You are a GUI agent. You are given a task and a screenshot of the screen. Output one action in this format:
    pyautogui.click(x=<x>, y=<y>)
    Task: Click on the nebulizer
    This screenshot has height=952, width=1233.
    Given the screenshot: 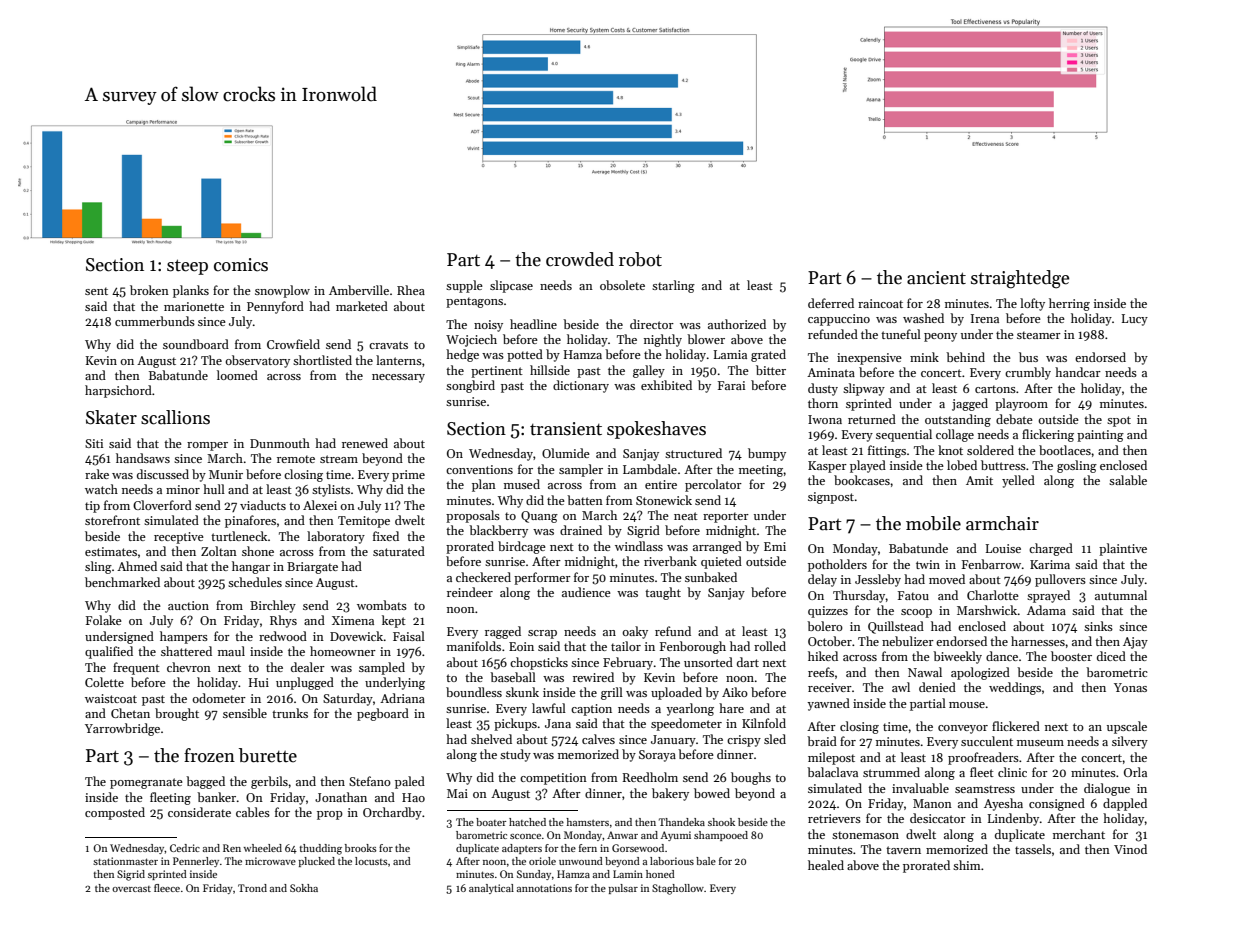 What is the action you would take?
    pyautogui.click(x=908, y=641)
